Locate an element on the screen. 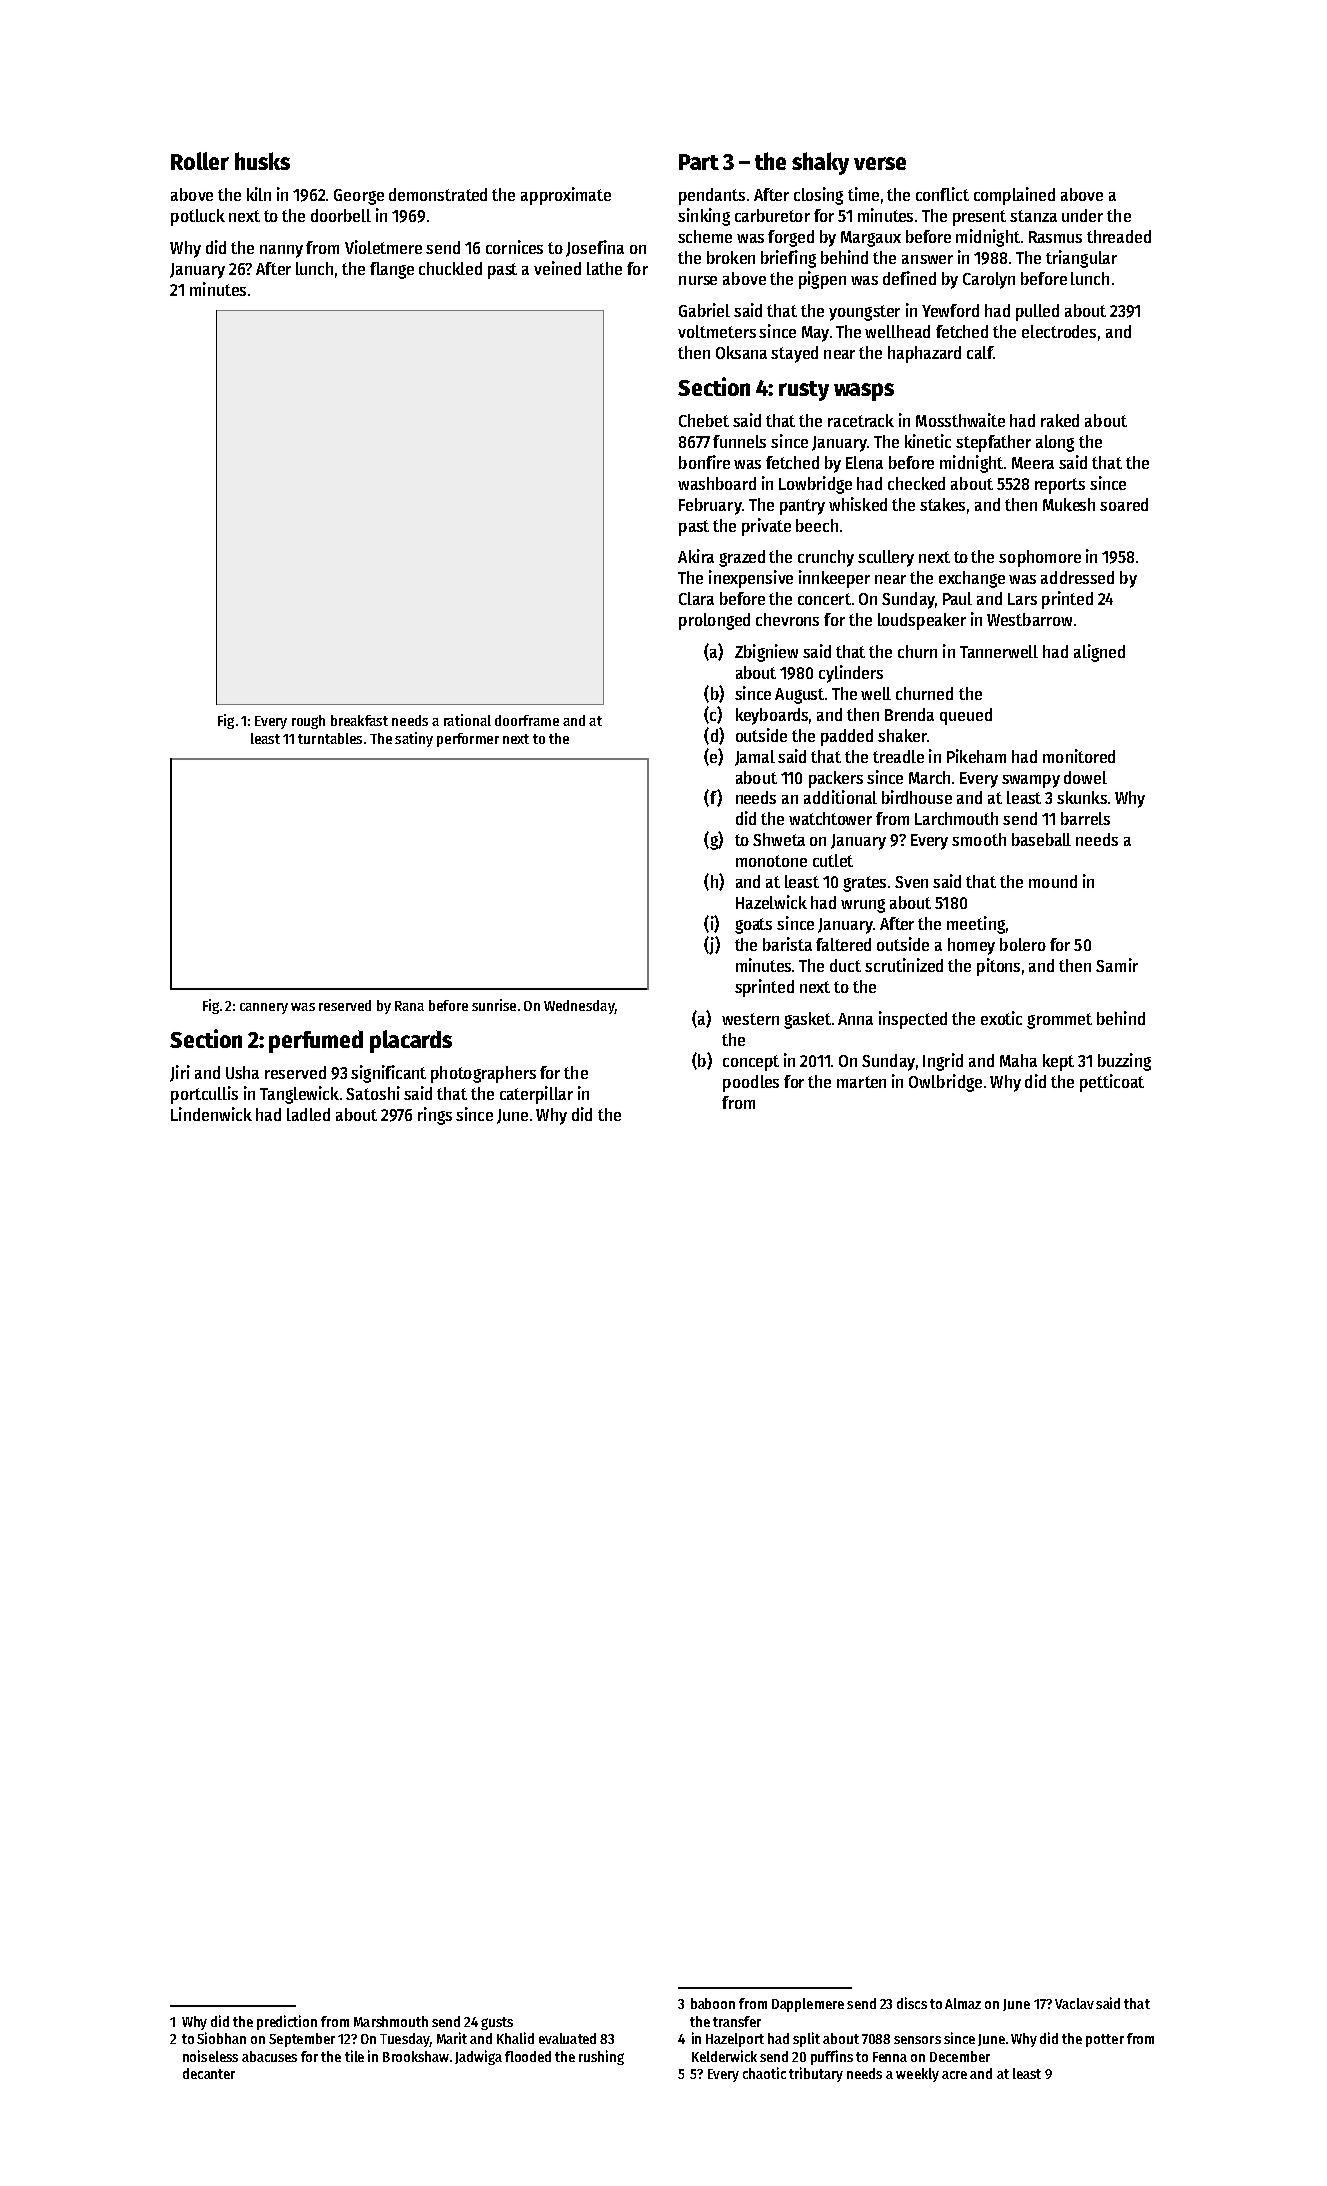 This screenshot has height=2186, width=1327. Part is located at coordinates (699, 162).
